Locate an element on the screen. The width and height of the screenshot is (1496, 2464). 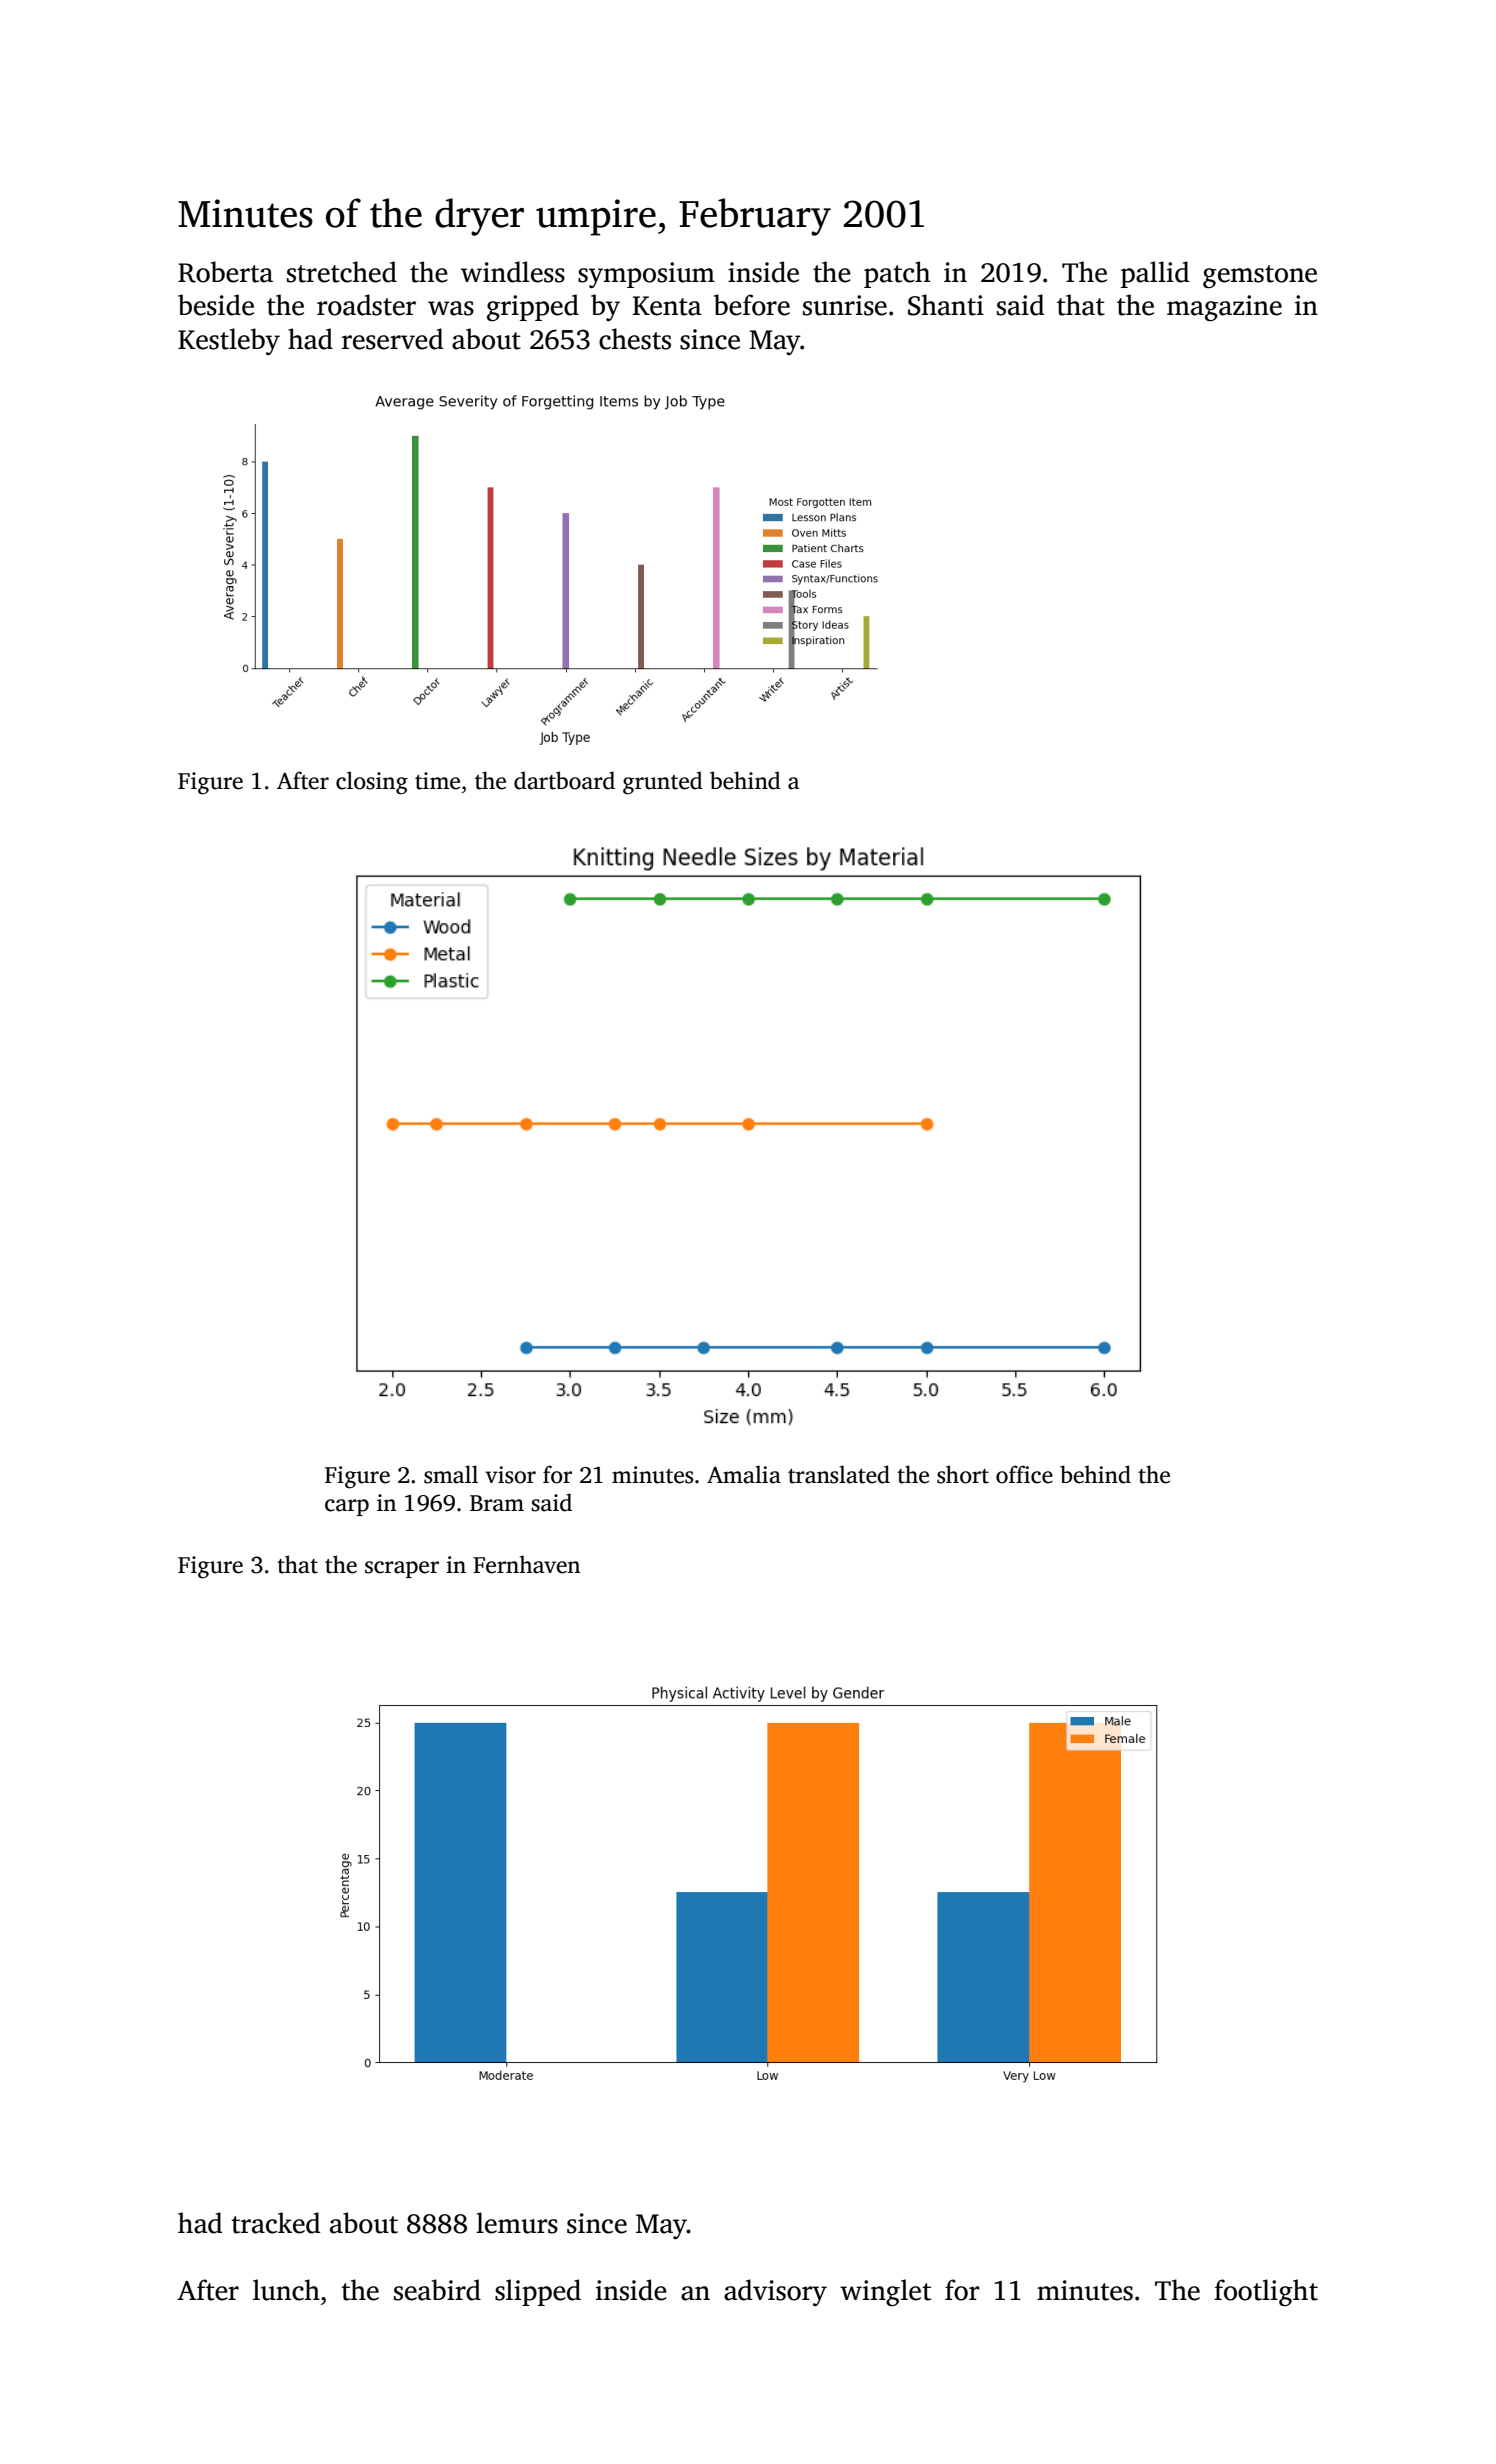
dartboard is located at coordinates (564, 780).
